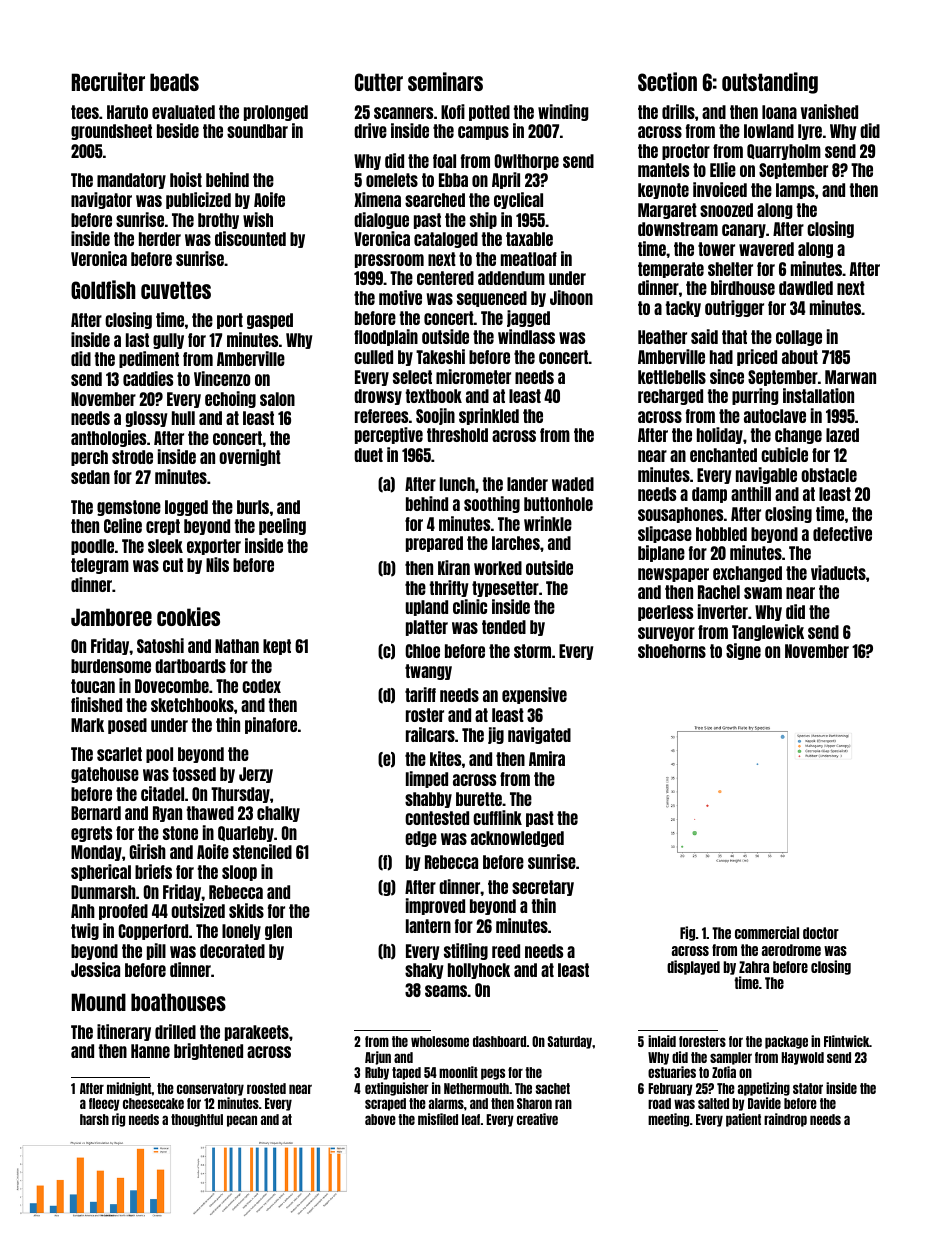 The height and width of the screenshot is (1233, 952). Describe the element at coordinates (453, 111) in the screenshot. I see `Kofi` at that location.
